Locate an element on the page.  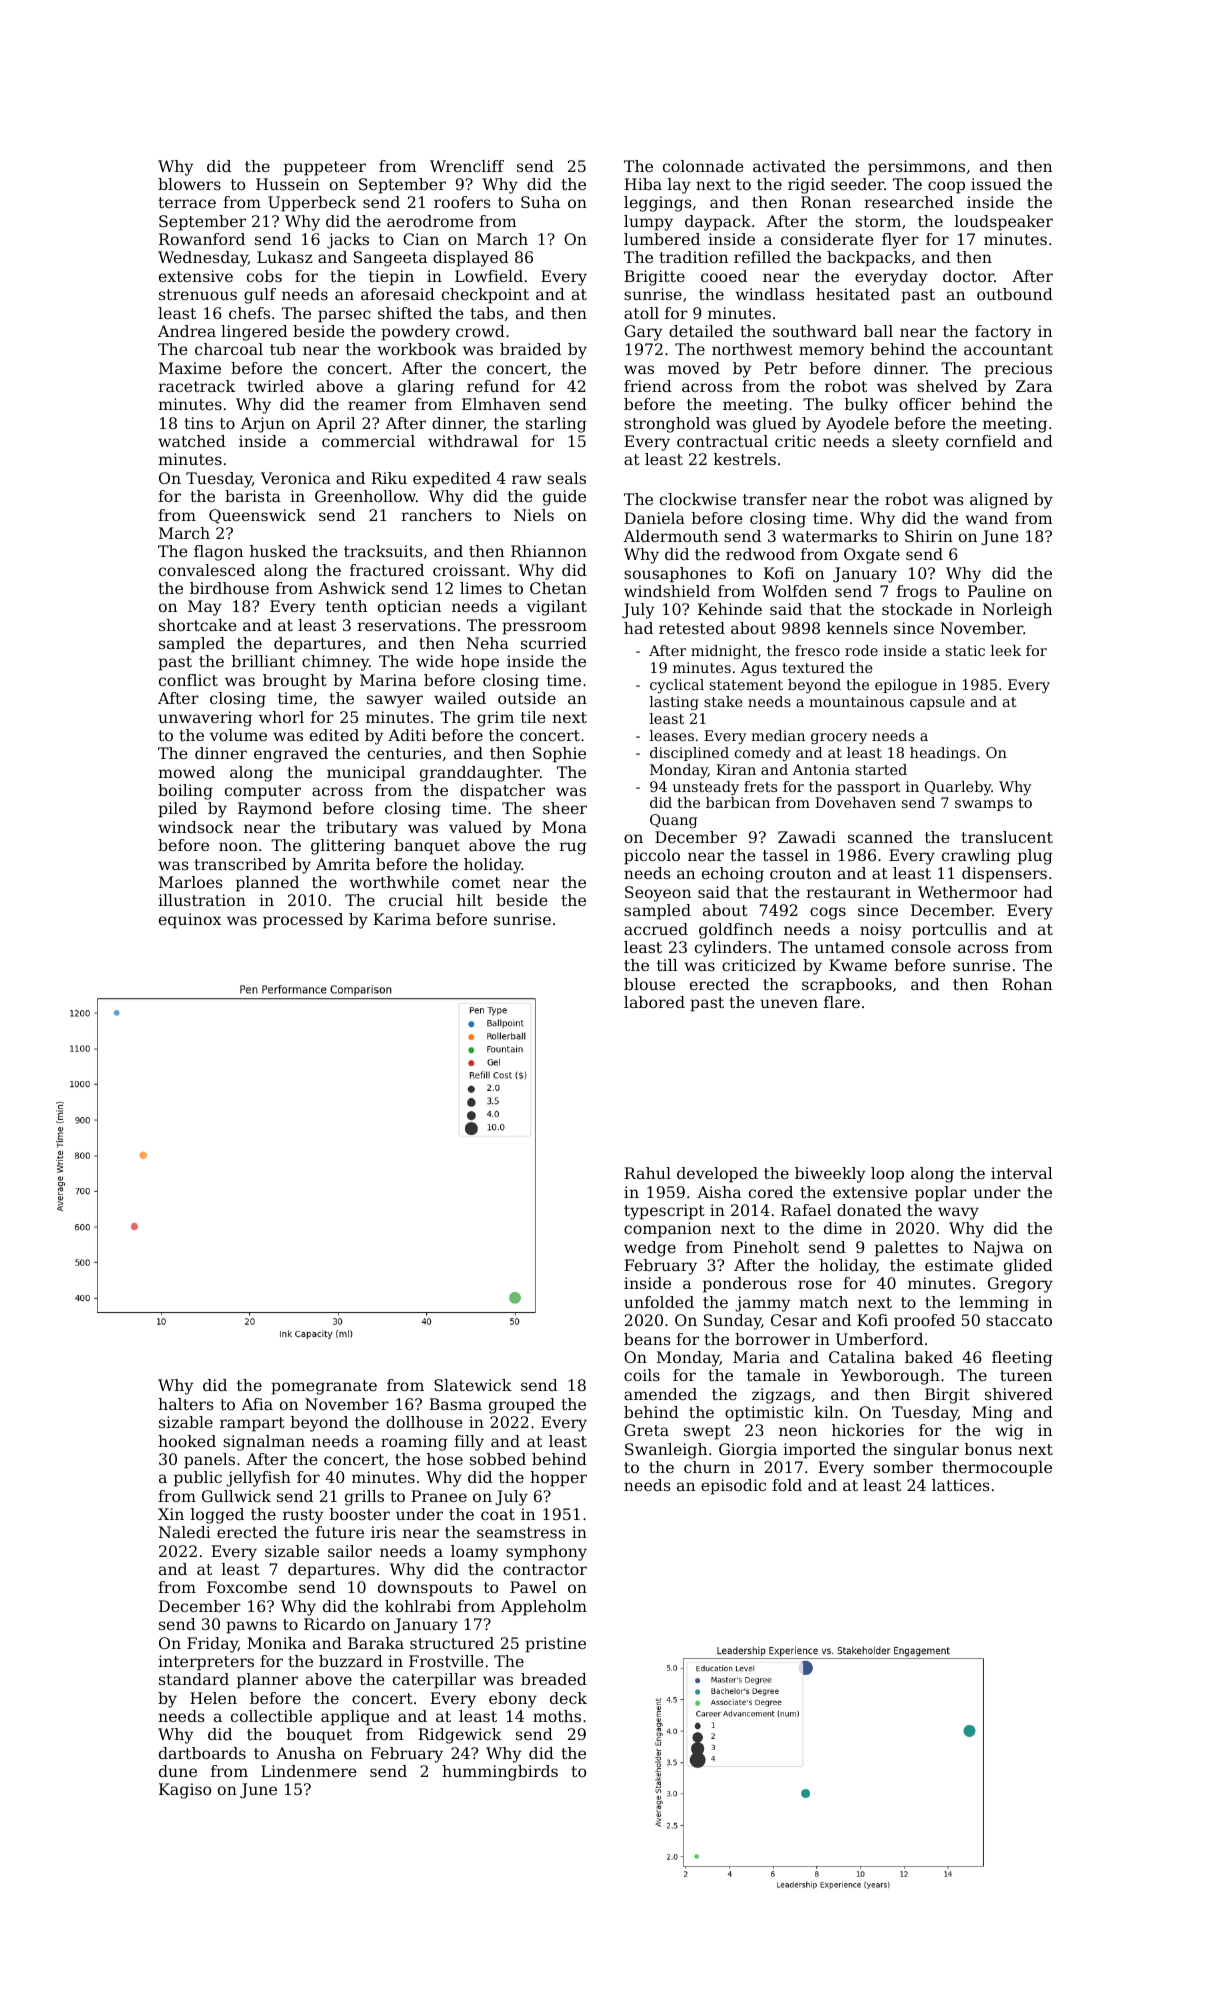
hooked is located at coordinates (187, 1441).
